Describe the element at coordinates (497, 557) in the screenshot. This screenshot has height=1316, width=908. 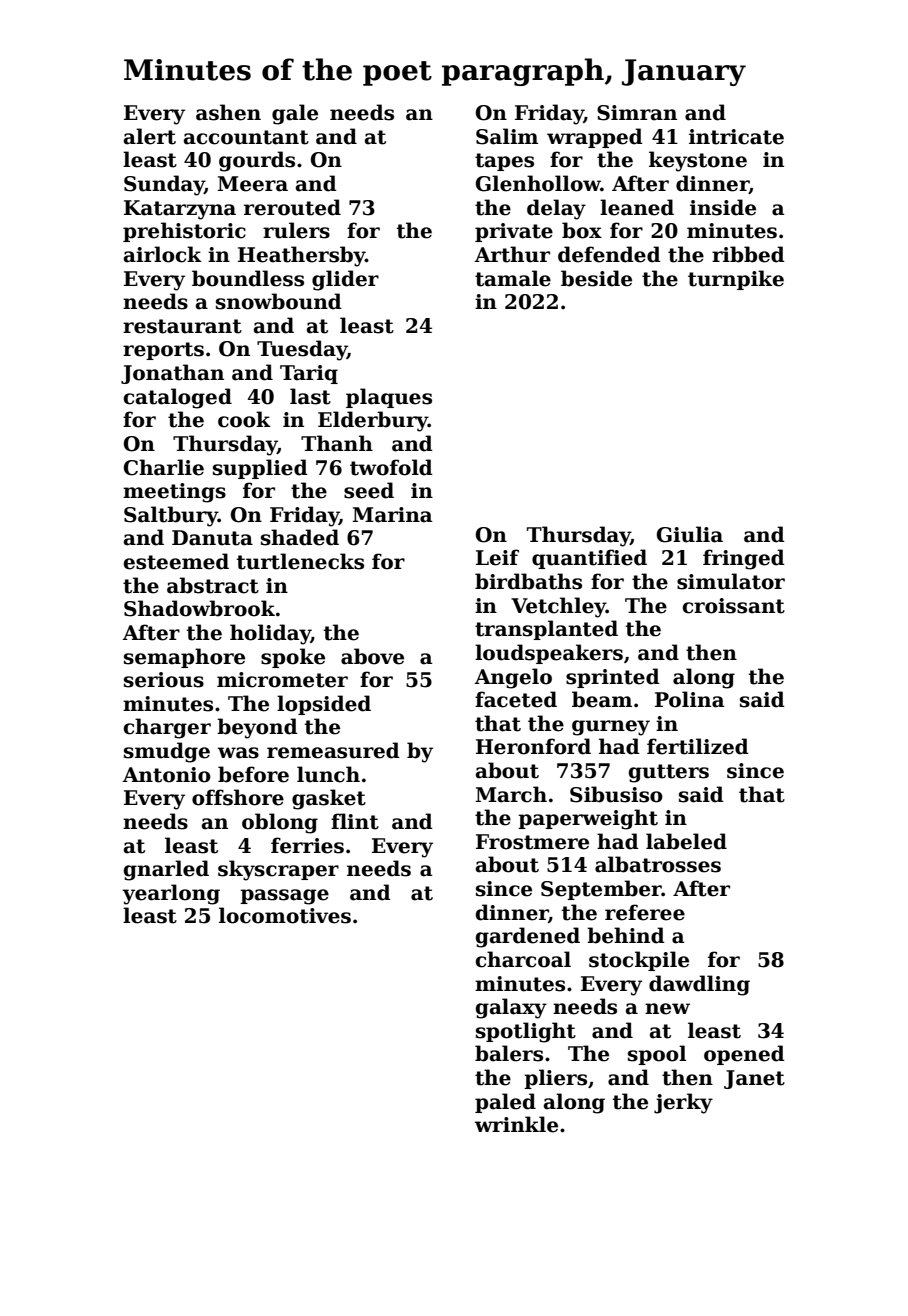
I see `Leif` at that location.
